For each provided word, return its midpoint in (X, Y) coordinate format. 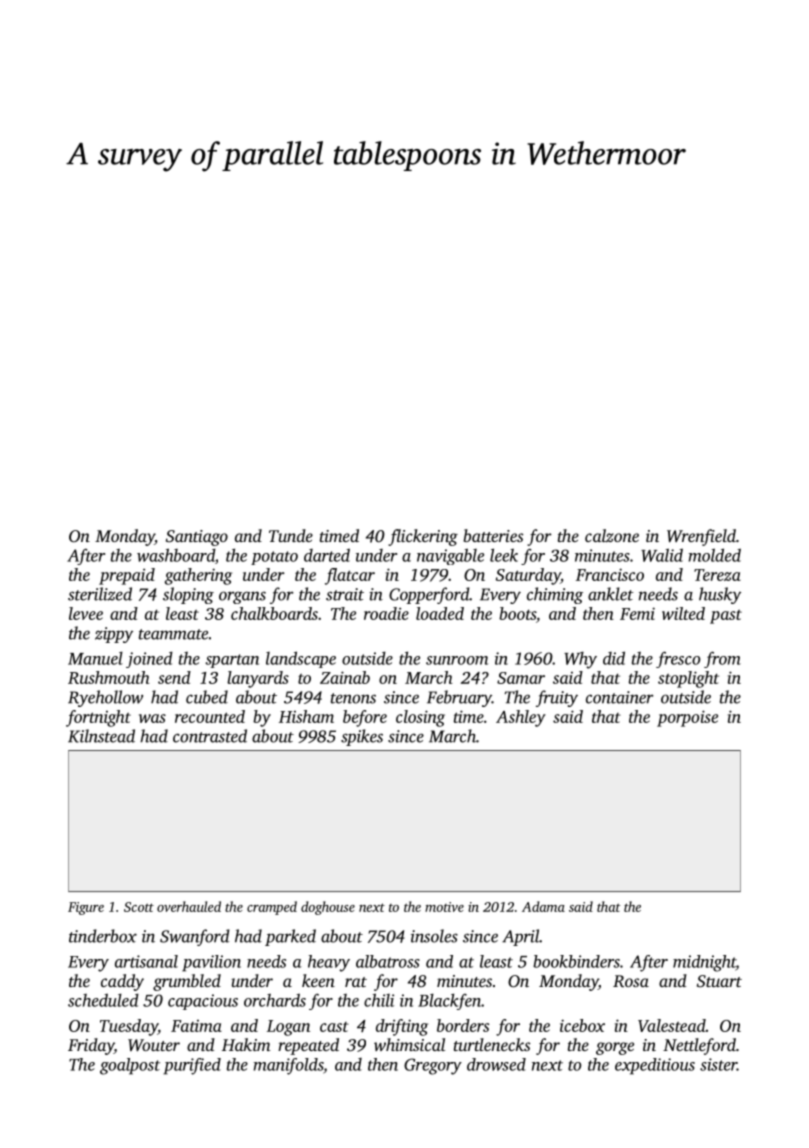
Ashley (521, 718)
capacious (203, 1002)
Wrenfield (701, 537)
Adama (543, 906)
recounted (210, 716)
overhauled (189, 906)
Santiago (197, 538)
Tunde (291, 535)
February (459, 698)
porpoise (687, 718)
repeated (308, 1046)
